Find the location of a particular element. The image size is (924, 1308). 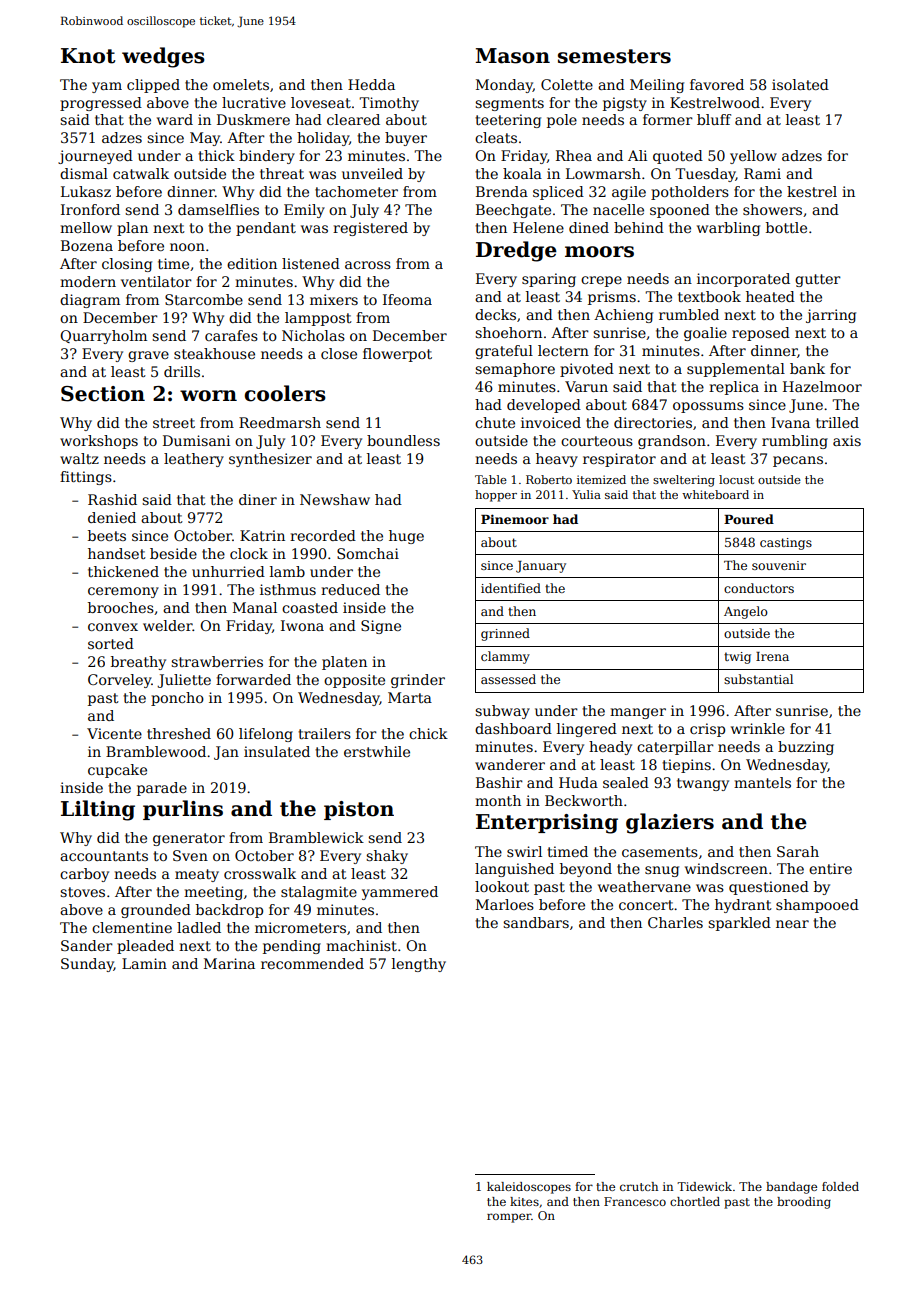

chick is located at coordinates (428, 733).
